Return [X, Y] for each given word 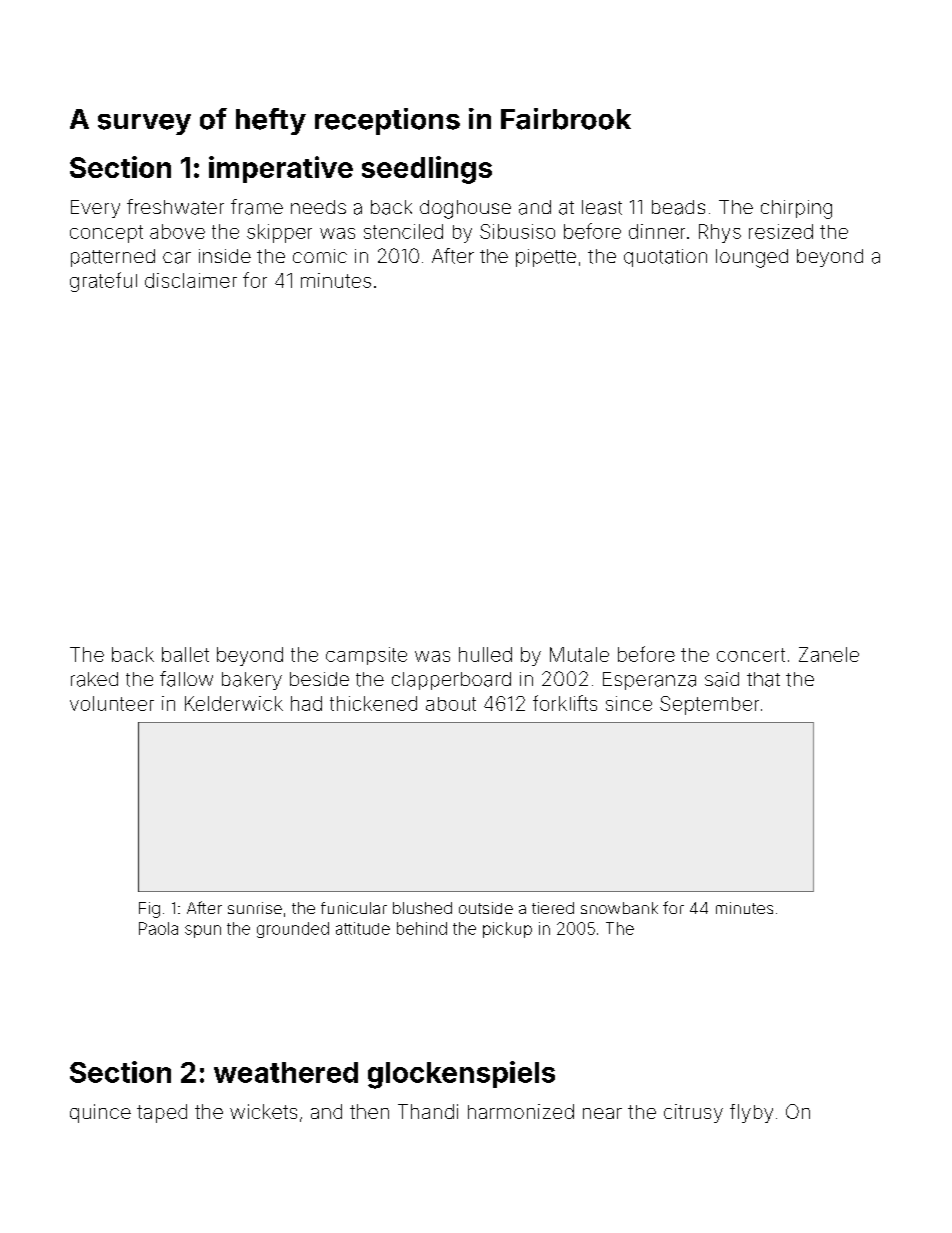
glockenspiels [461, 1075]
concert [751, 655]
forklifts [565, 703]
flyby [751, 1113]
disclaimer [191, 280]
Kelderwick [234, 703]
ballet [185, 654]
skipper [279, 233]
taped [162, 1113]
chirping [796, 209]
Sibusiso [517, 231]
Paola [158, 928]
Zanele [829, 654]
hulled [485, 654]
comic [320, 256]
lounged [752, 258]
